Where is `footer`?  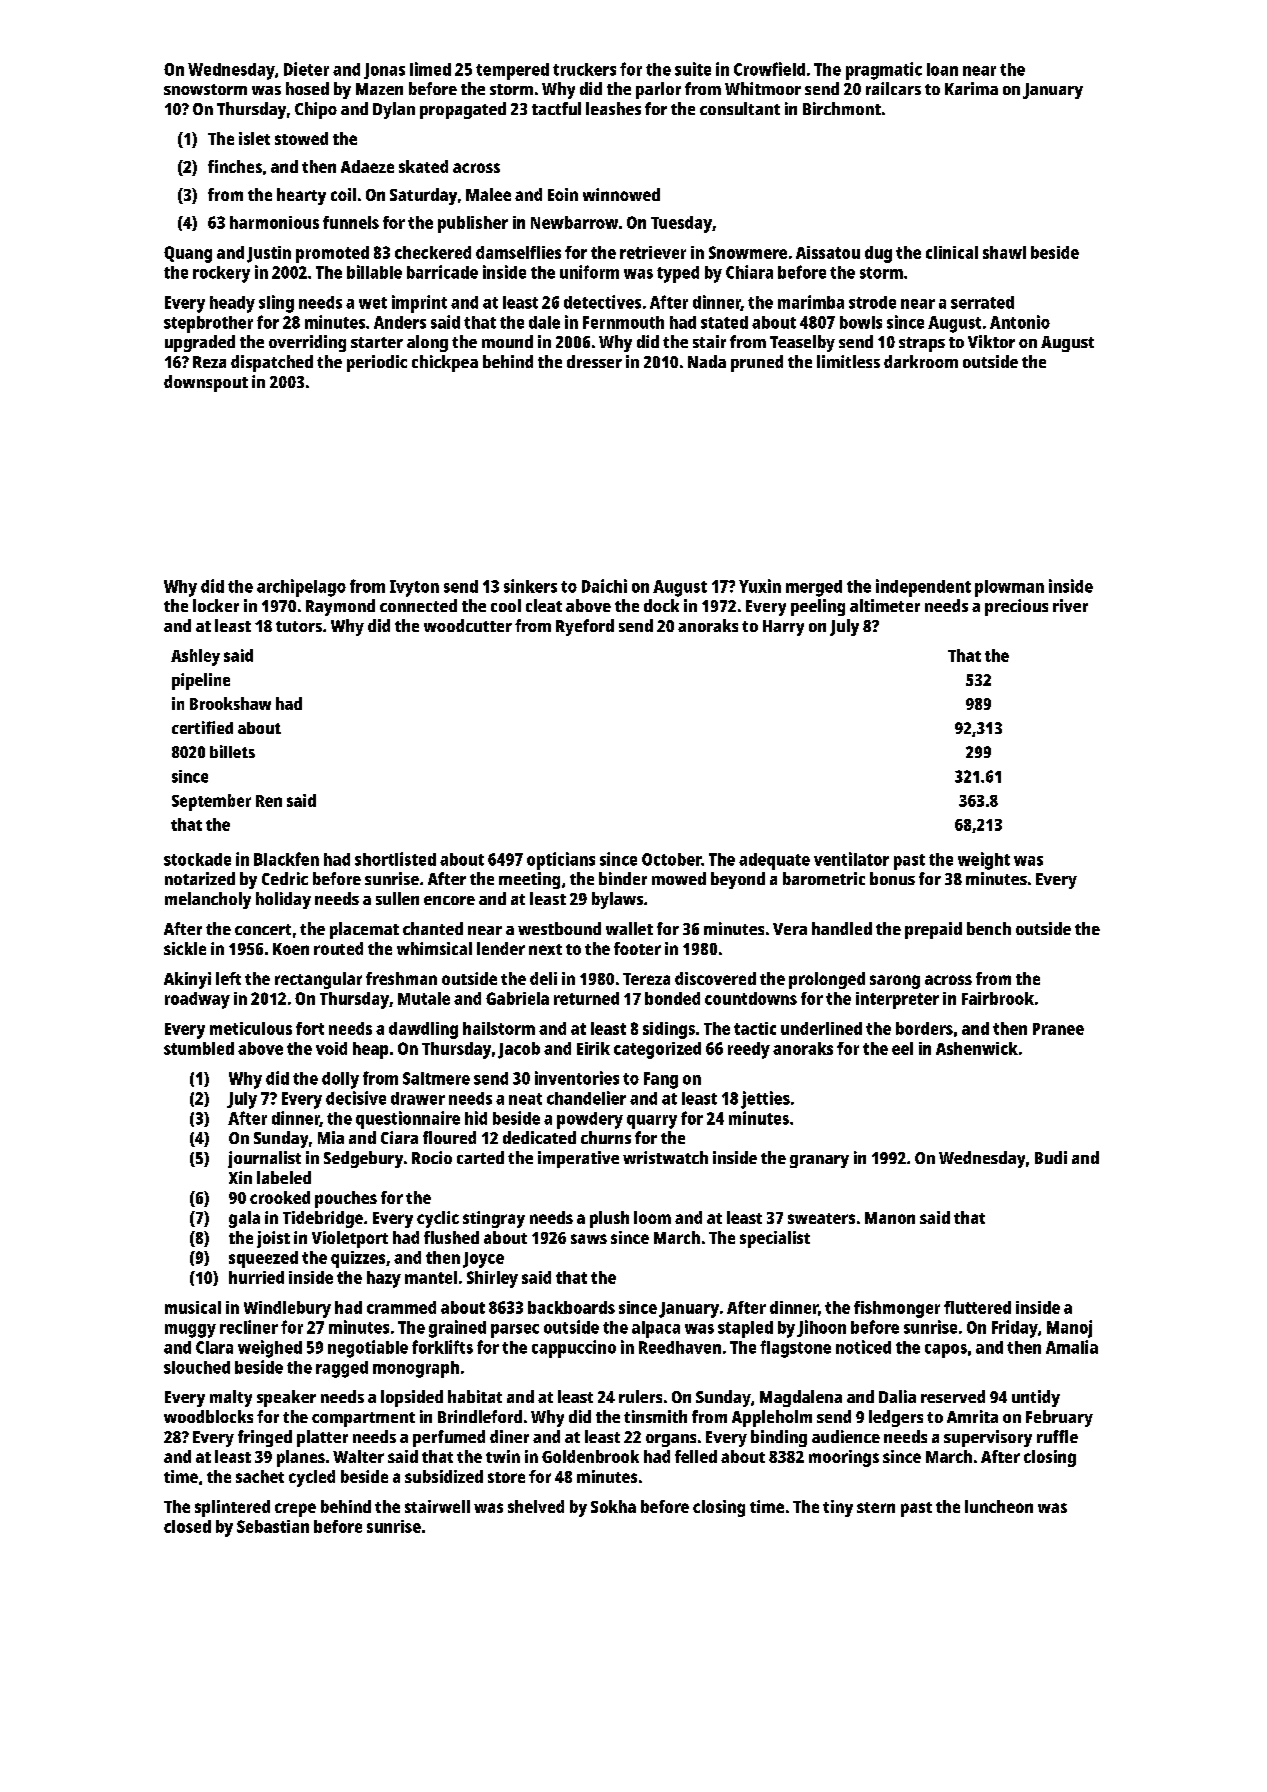 footer is located at coordinates (637, 948).
